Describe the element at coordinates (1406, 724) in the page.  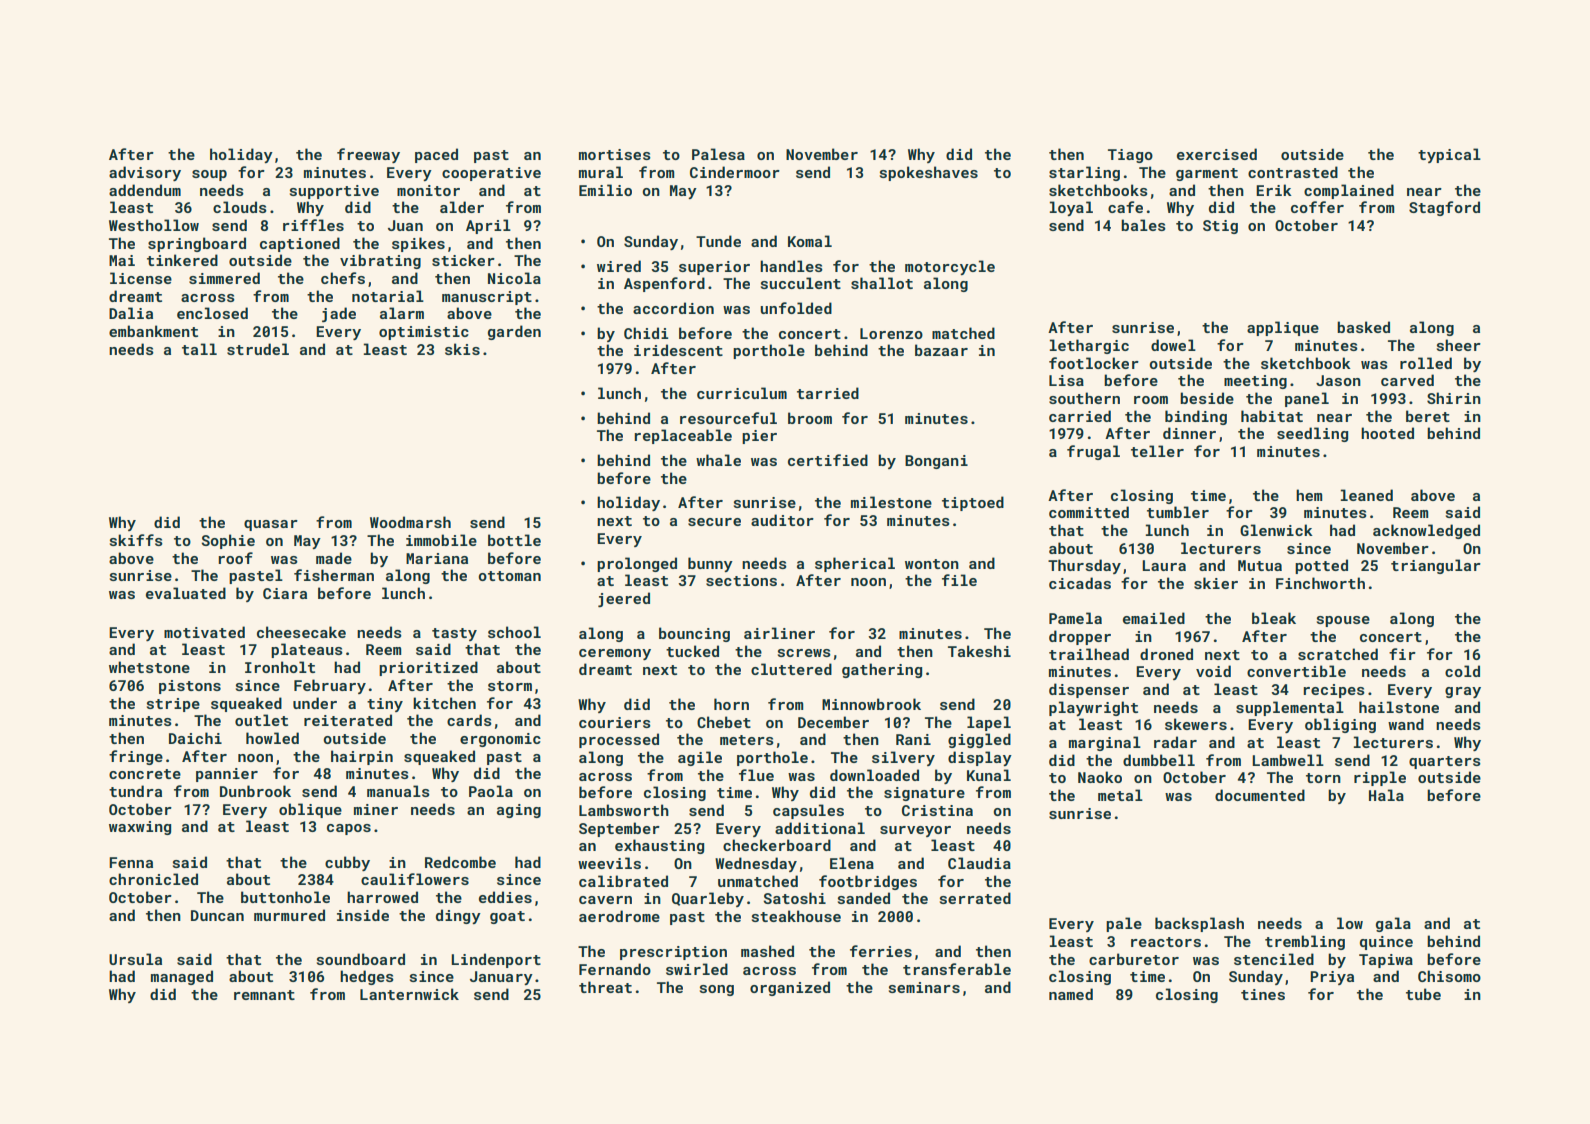
I see `wand` at that location.
